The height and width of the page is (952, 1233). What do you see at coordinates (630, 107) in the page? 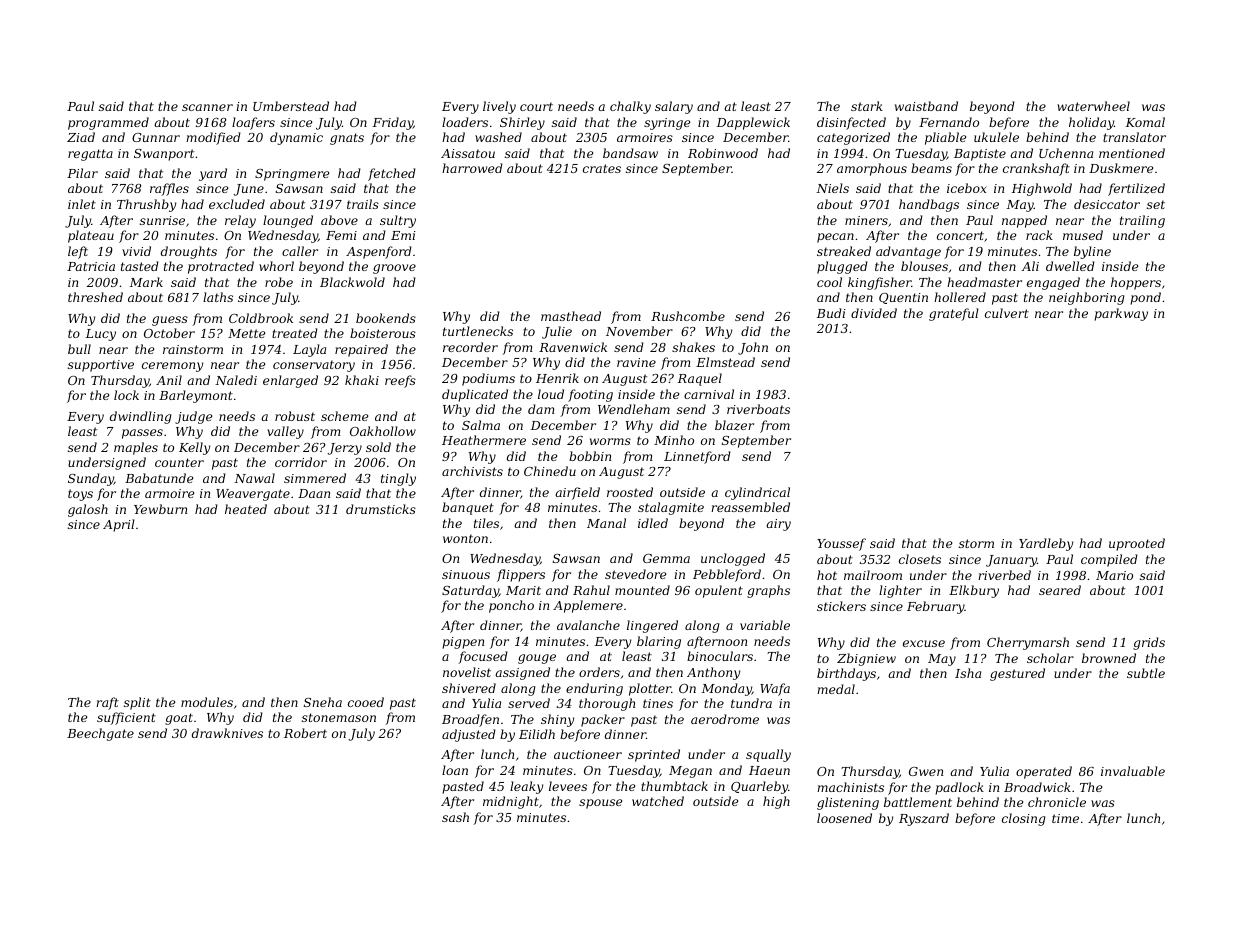
I see `chalky` at bounding box center [630, 107].
